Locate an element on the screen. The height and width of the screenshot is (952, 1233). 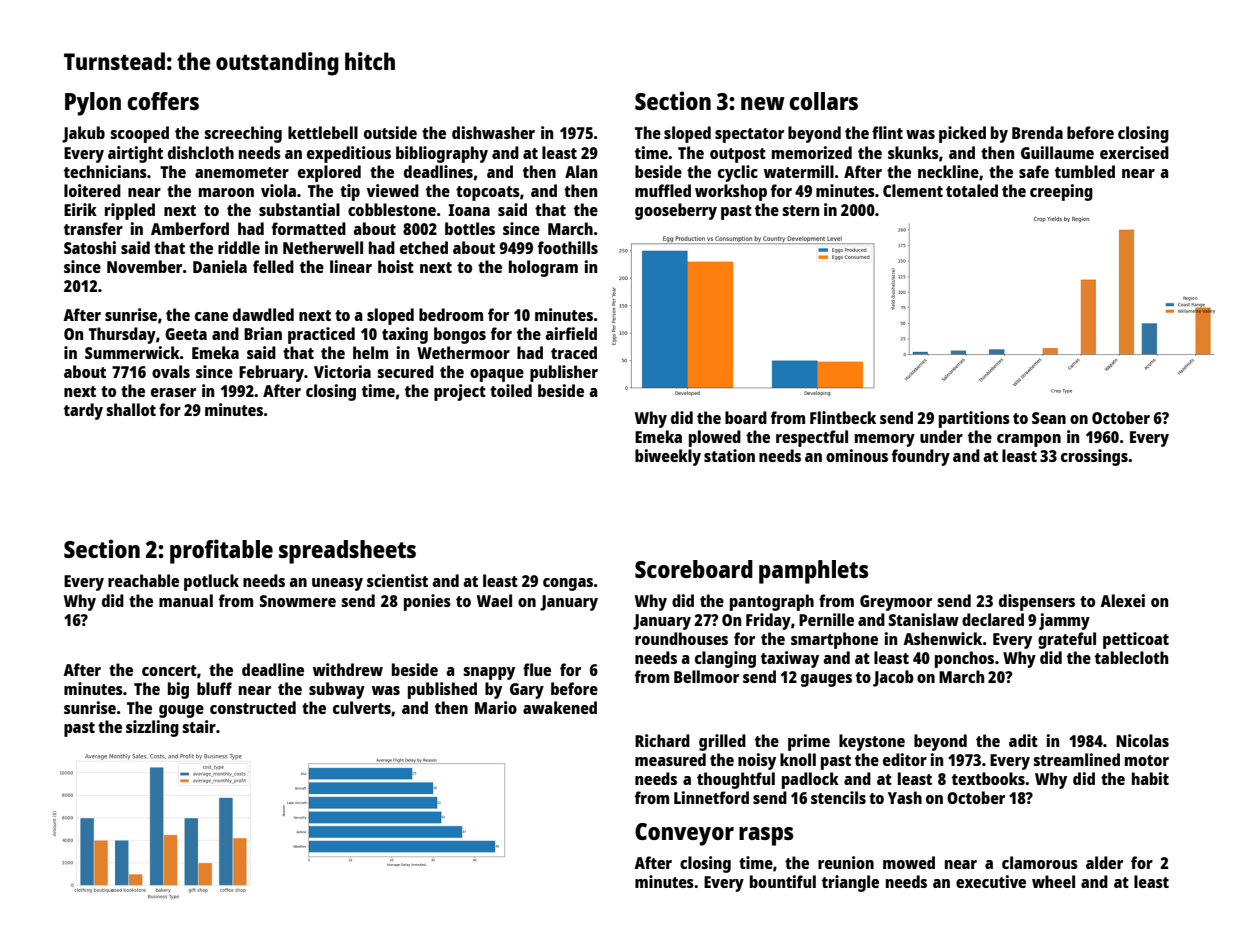
collars is located at coordinates (823, 101).
